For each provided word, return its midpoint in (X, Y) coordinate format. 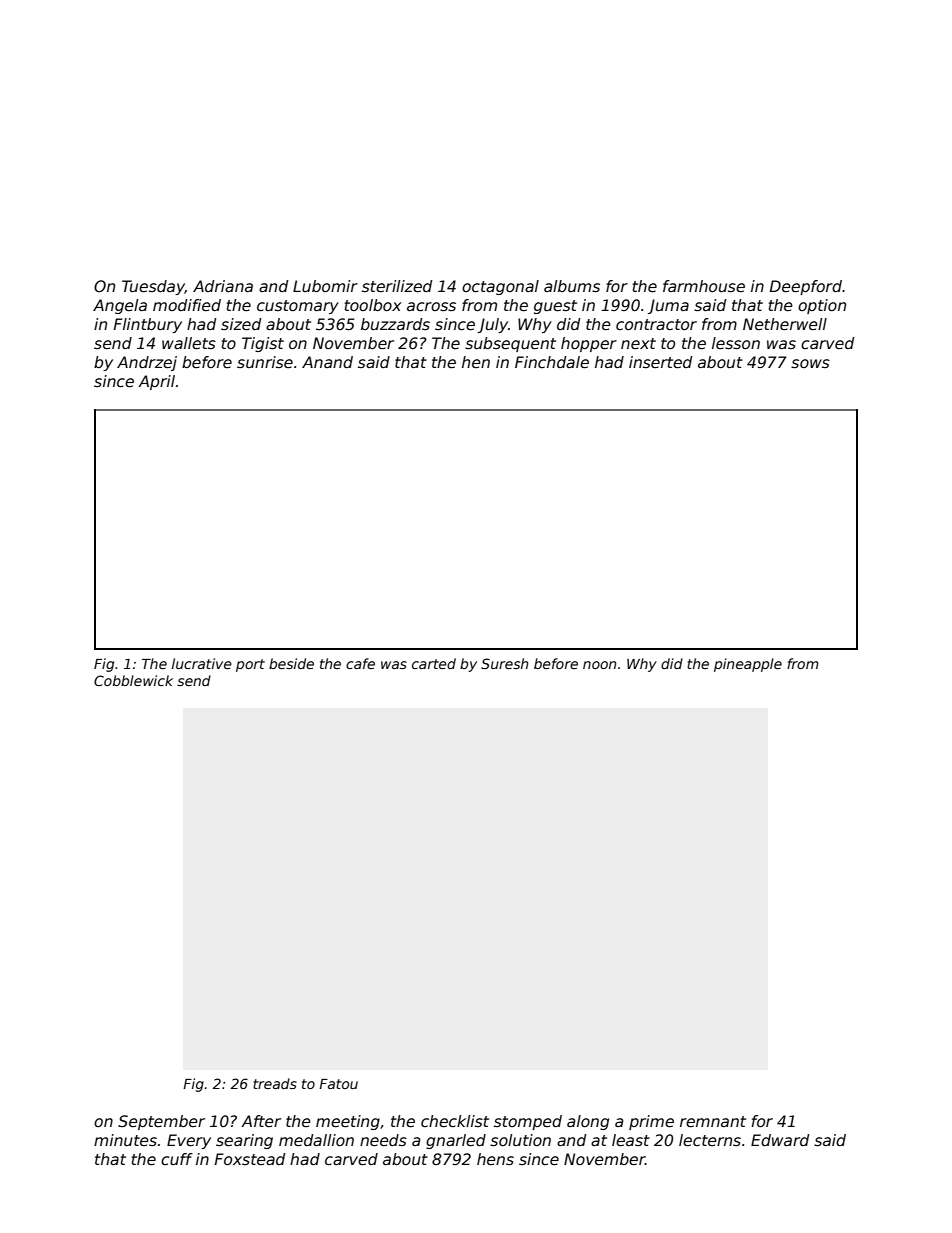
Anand (327, 362)
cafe (360, 663)
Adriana (223, 286)
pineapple (748, 665)
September (161, 1122)
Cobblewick (133, 680)
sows (810, 364)
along (588, 1122)
